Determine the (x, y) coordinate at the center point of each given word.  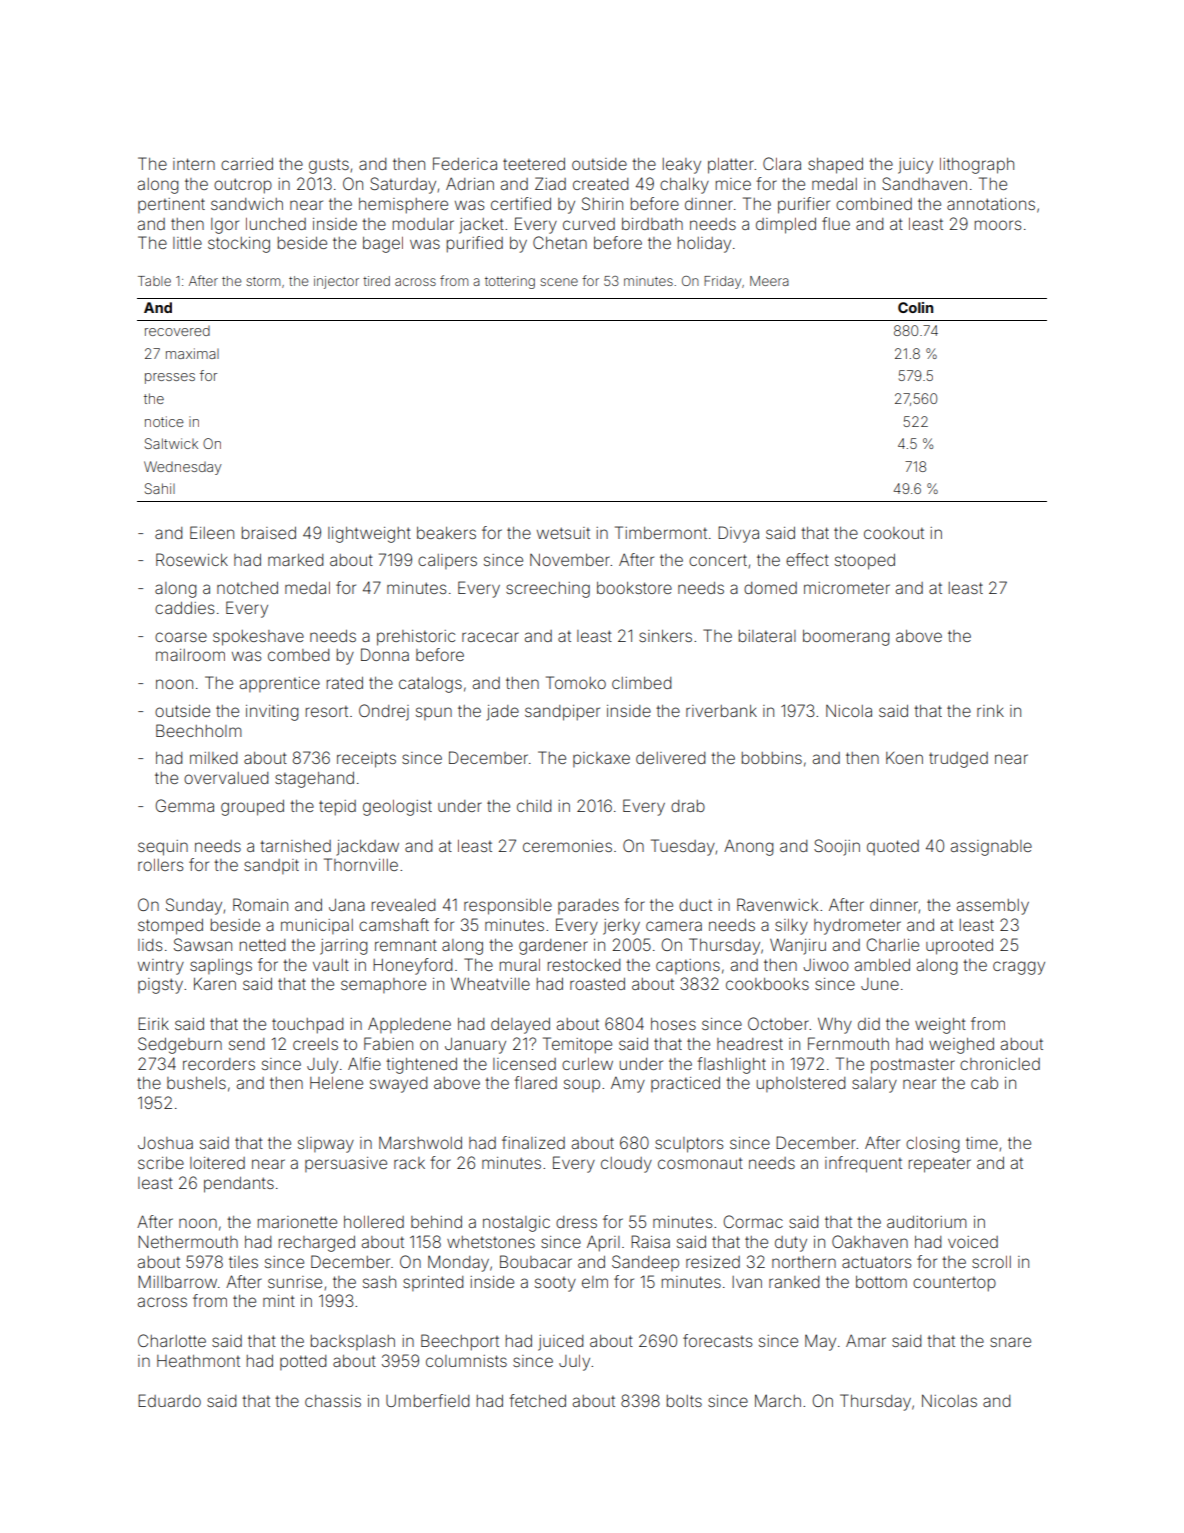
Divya (738, 534)
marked (295, 560)
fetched (537, 1400)
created (600, 184)
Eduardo (169, 1400)
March (778, 1400)
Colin (915, 307)
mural (520, 965)
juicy (915, 166)
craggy (1019, 968)
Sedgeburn (180, 1045)
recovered (177, 331)
